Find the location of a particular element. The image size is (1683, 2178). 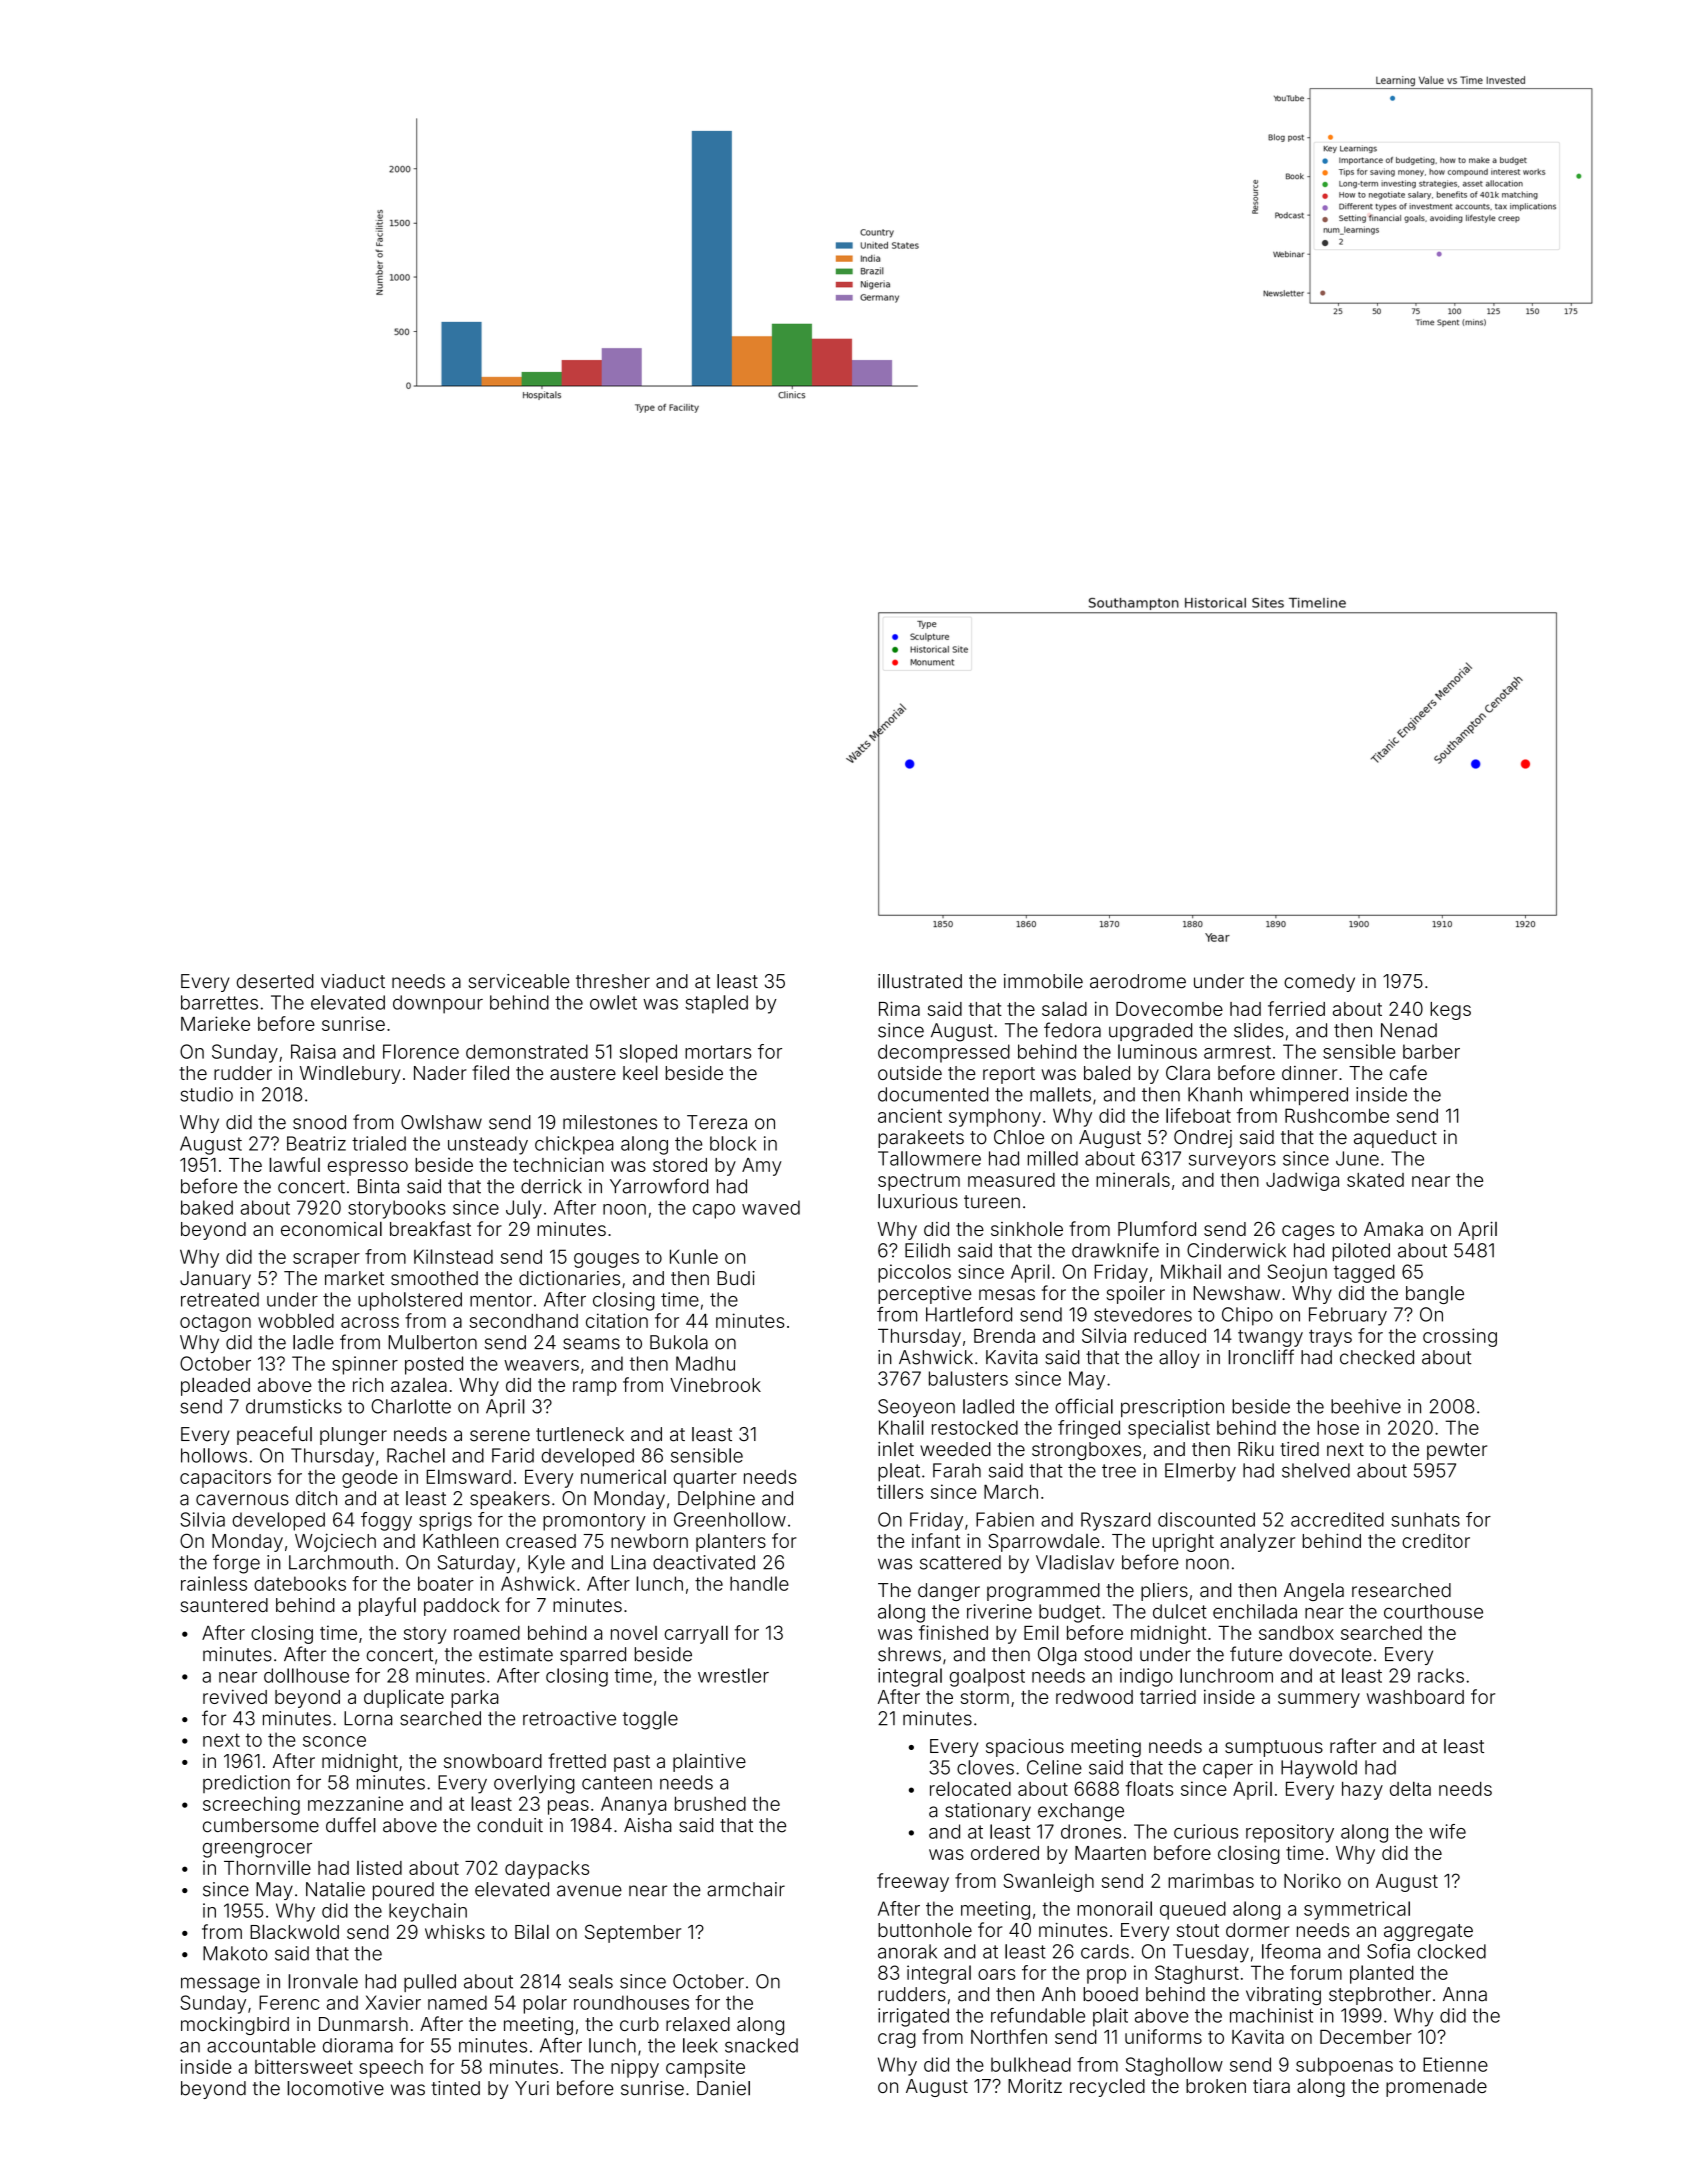

Hartleford is located at coordinates (969, 1314).
